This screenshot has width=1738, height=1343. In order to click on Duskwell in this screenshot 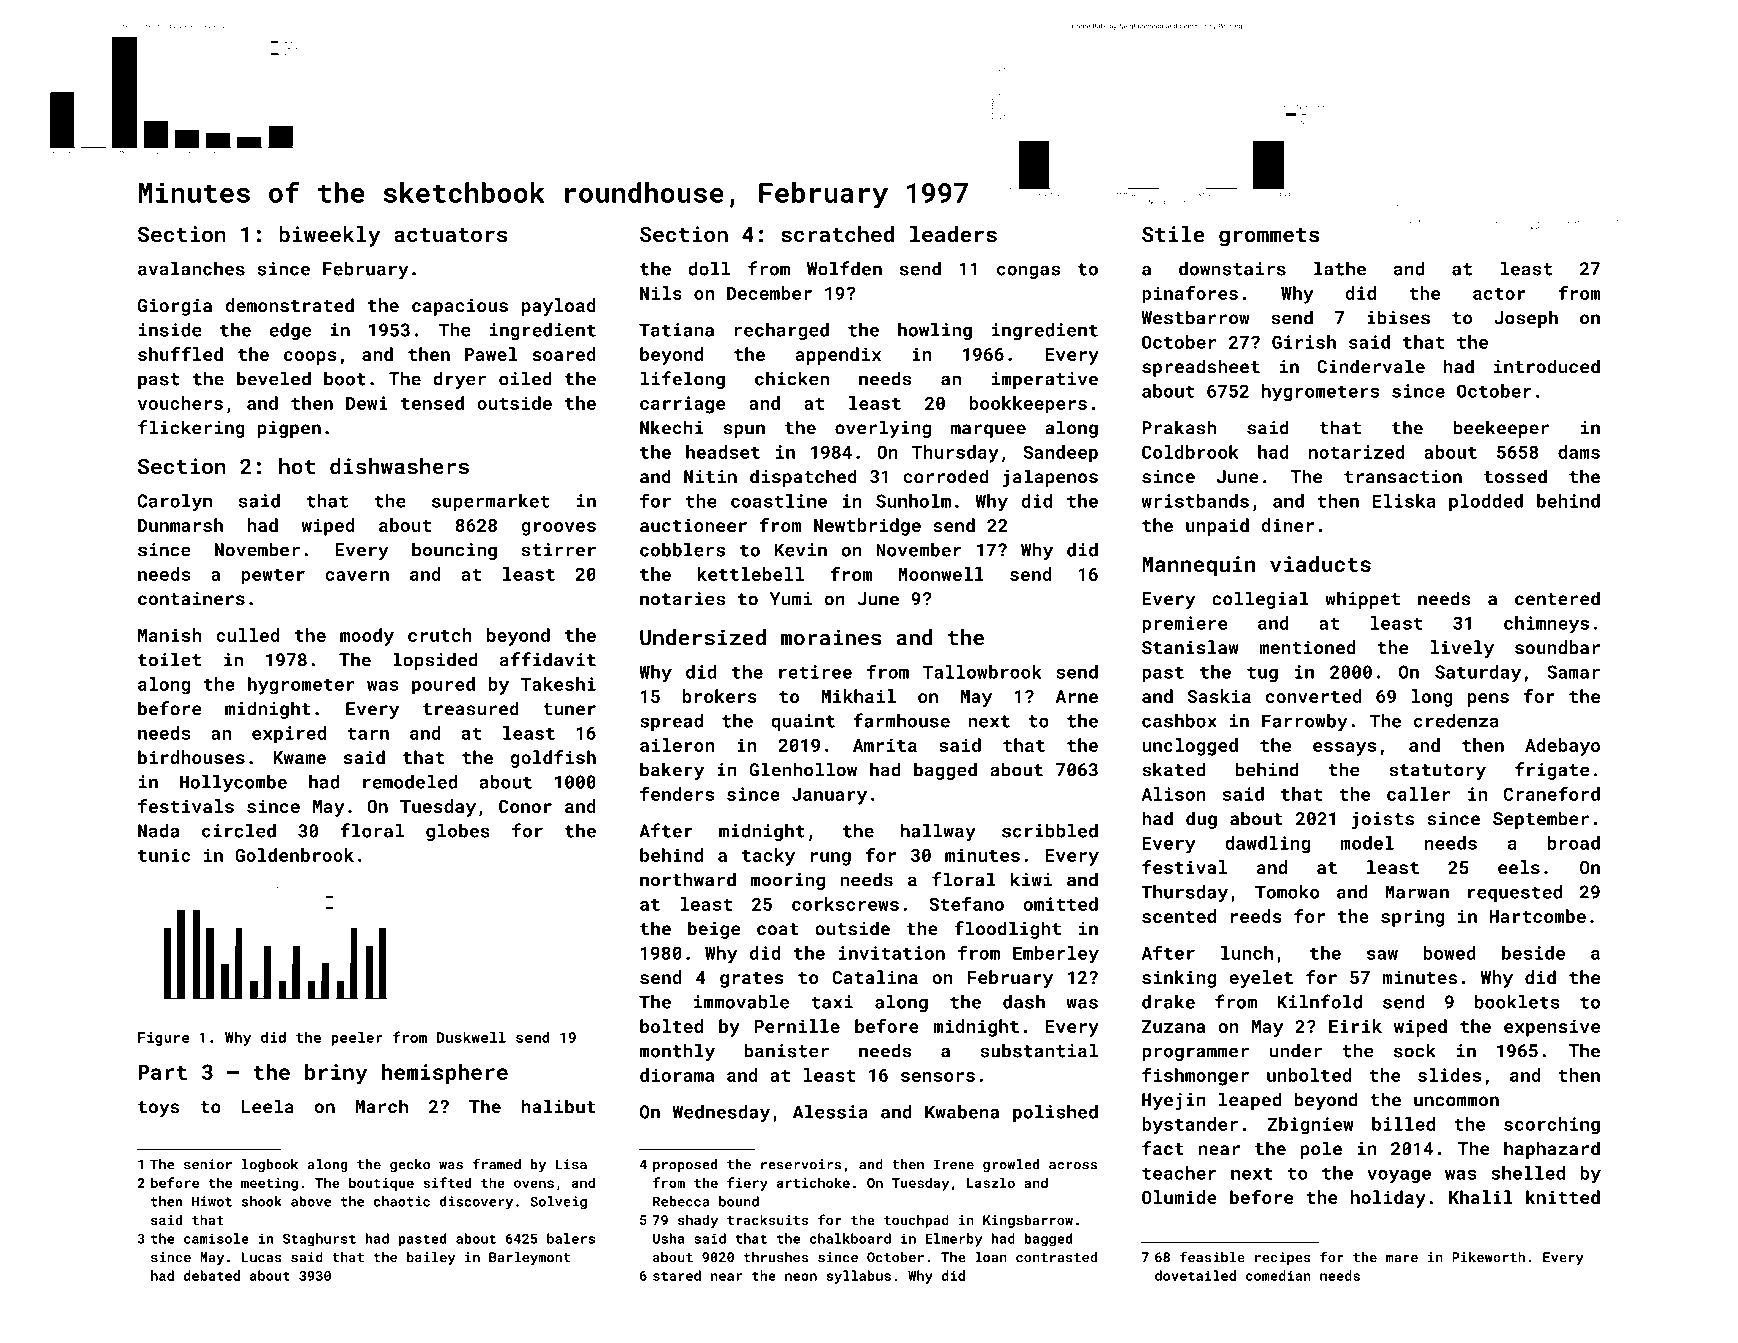, I will do `click(471, 1037)`.
